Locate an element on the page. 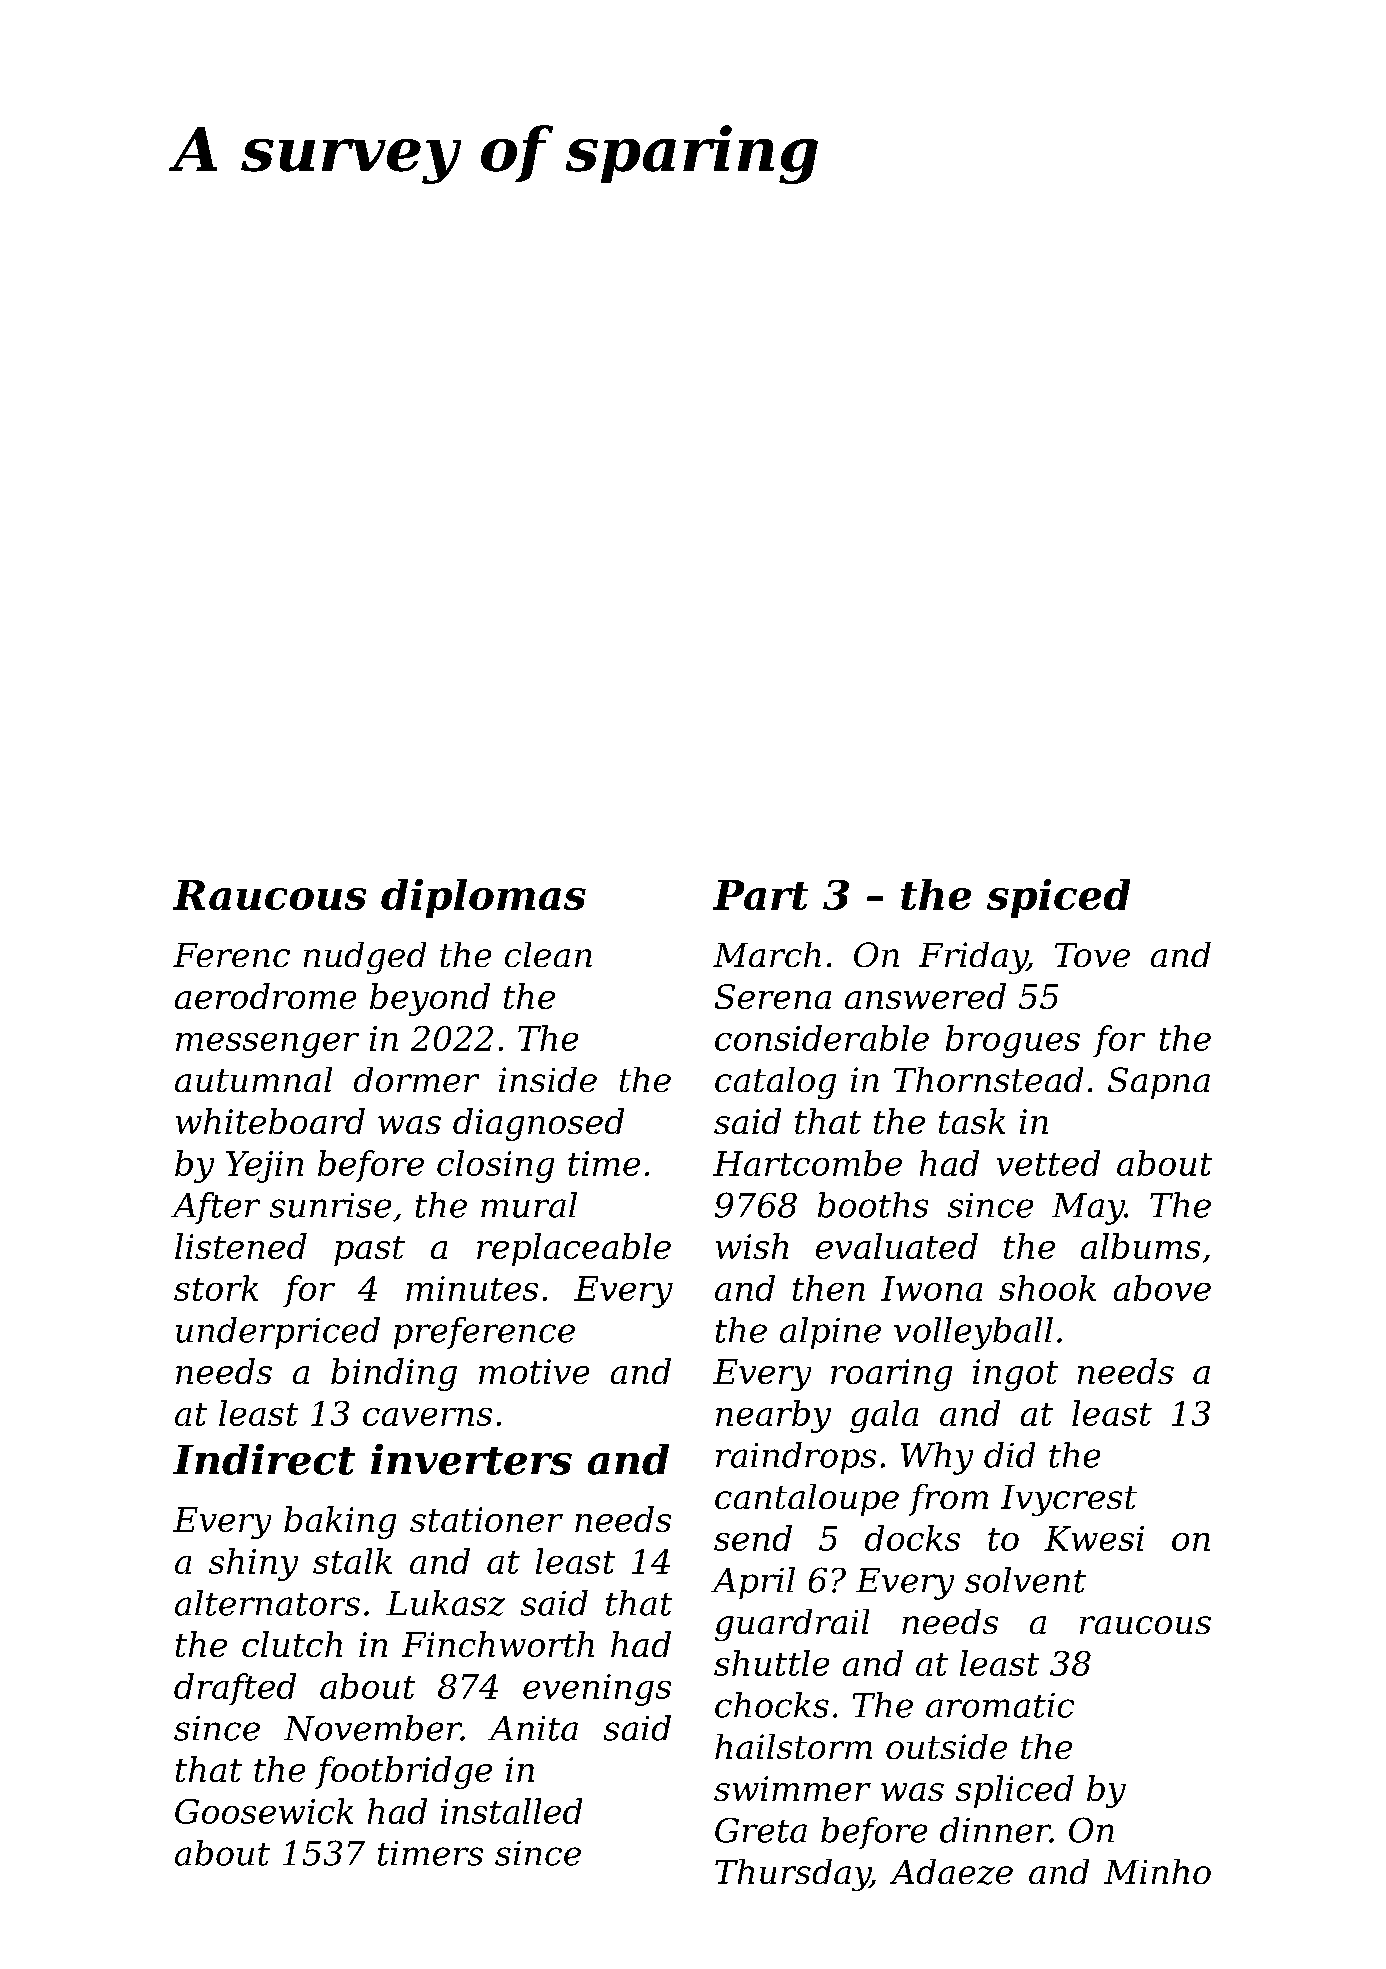  shiny is located at coordinates (253, 1564).
